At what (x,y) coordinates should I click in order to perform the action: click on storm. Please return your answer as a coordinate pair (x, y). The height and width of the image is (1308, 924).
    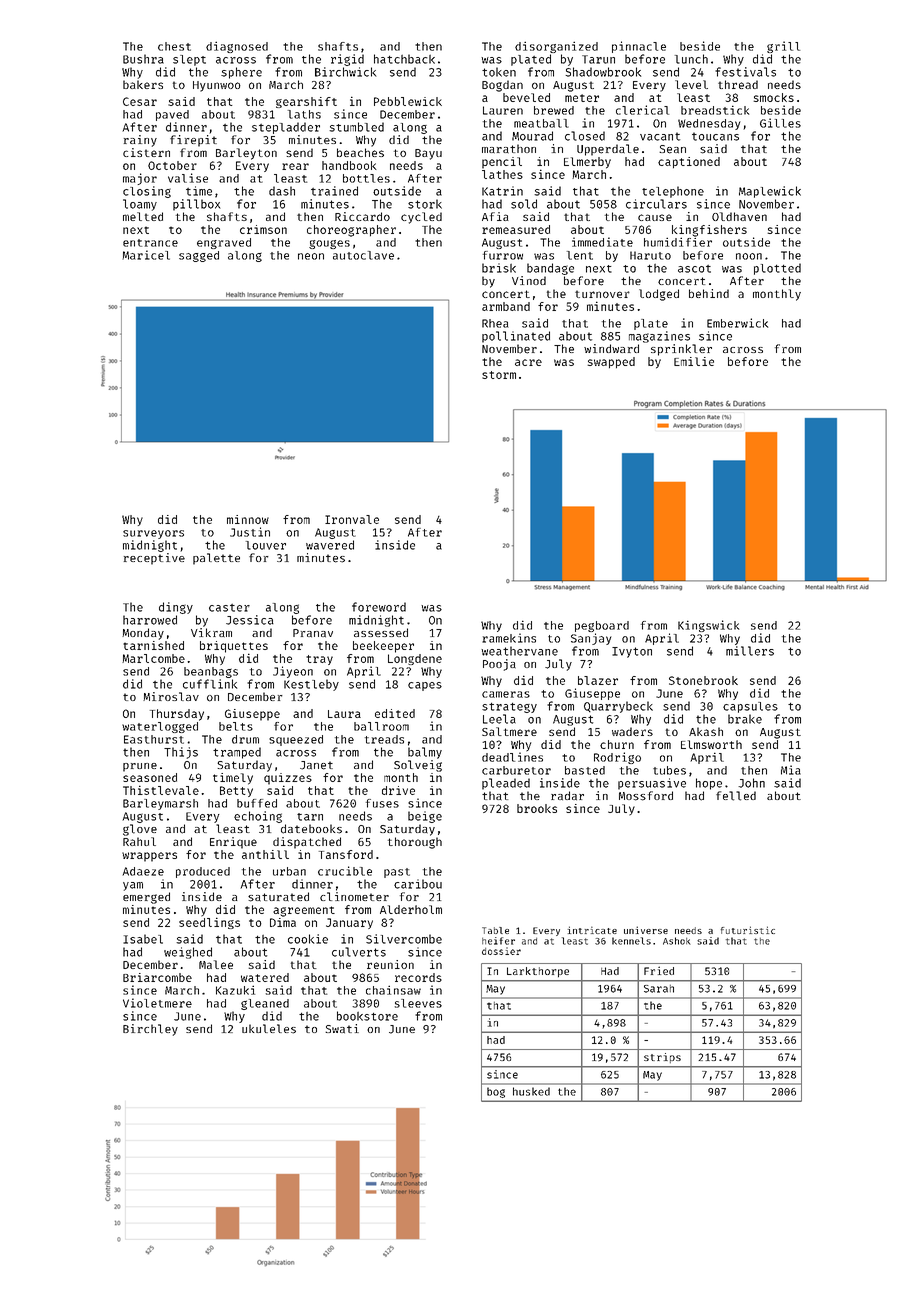
    Looking at the image, I should click on (499, 375).
